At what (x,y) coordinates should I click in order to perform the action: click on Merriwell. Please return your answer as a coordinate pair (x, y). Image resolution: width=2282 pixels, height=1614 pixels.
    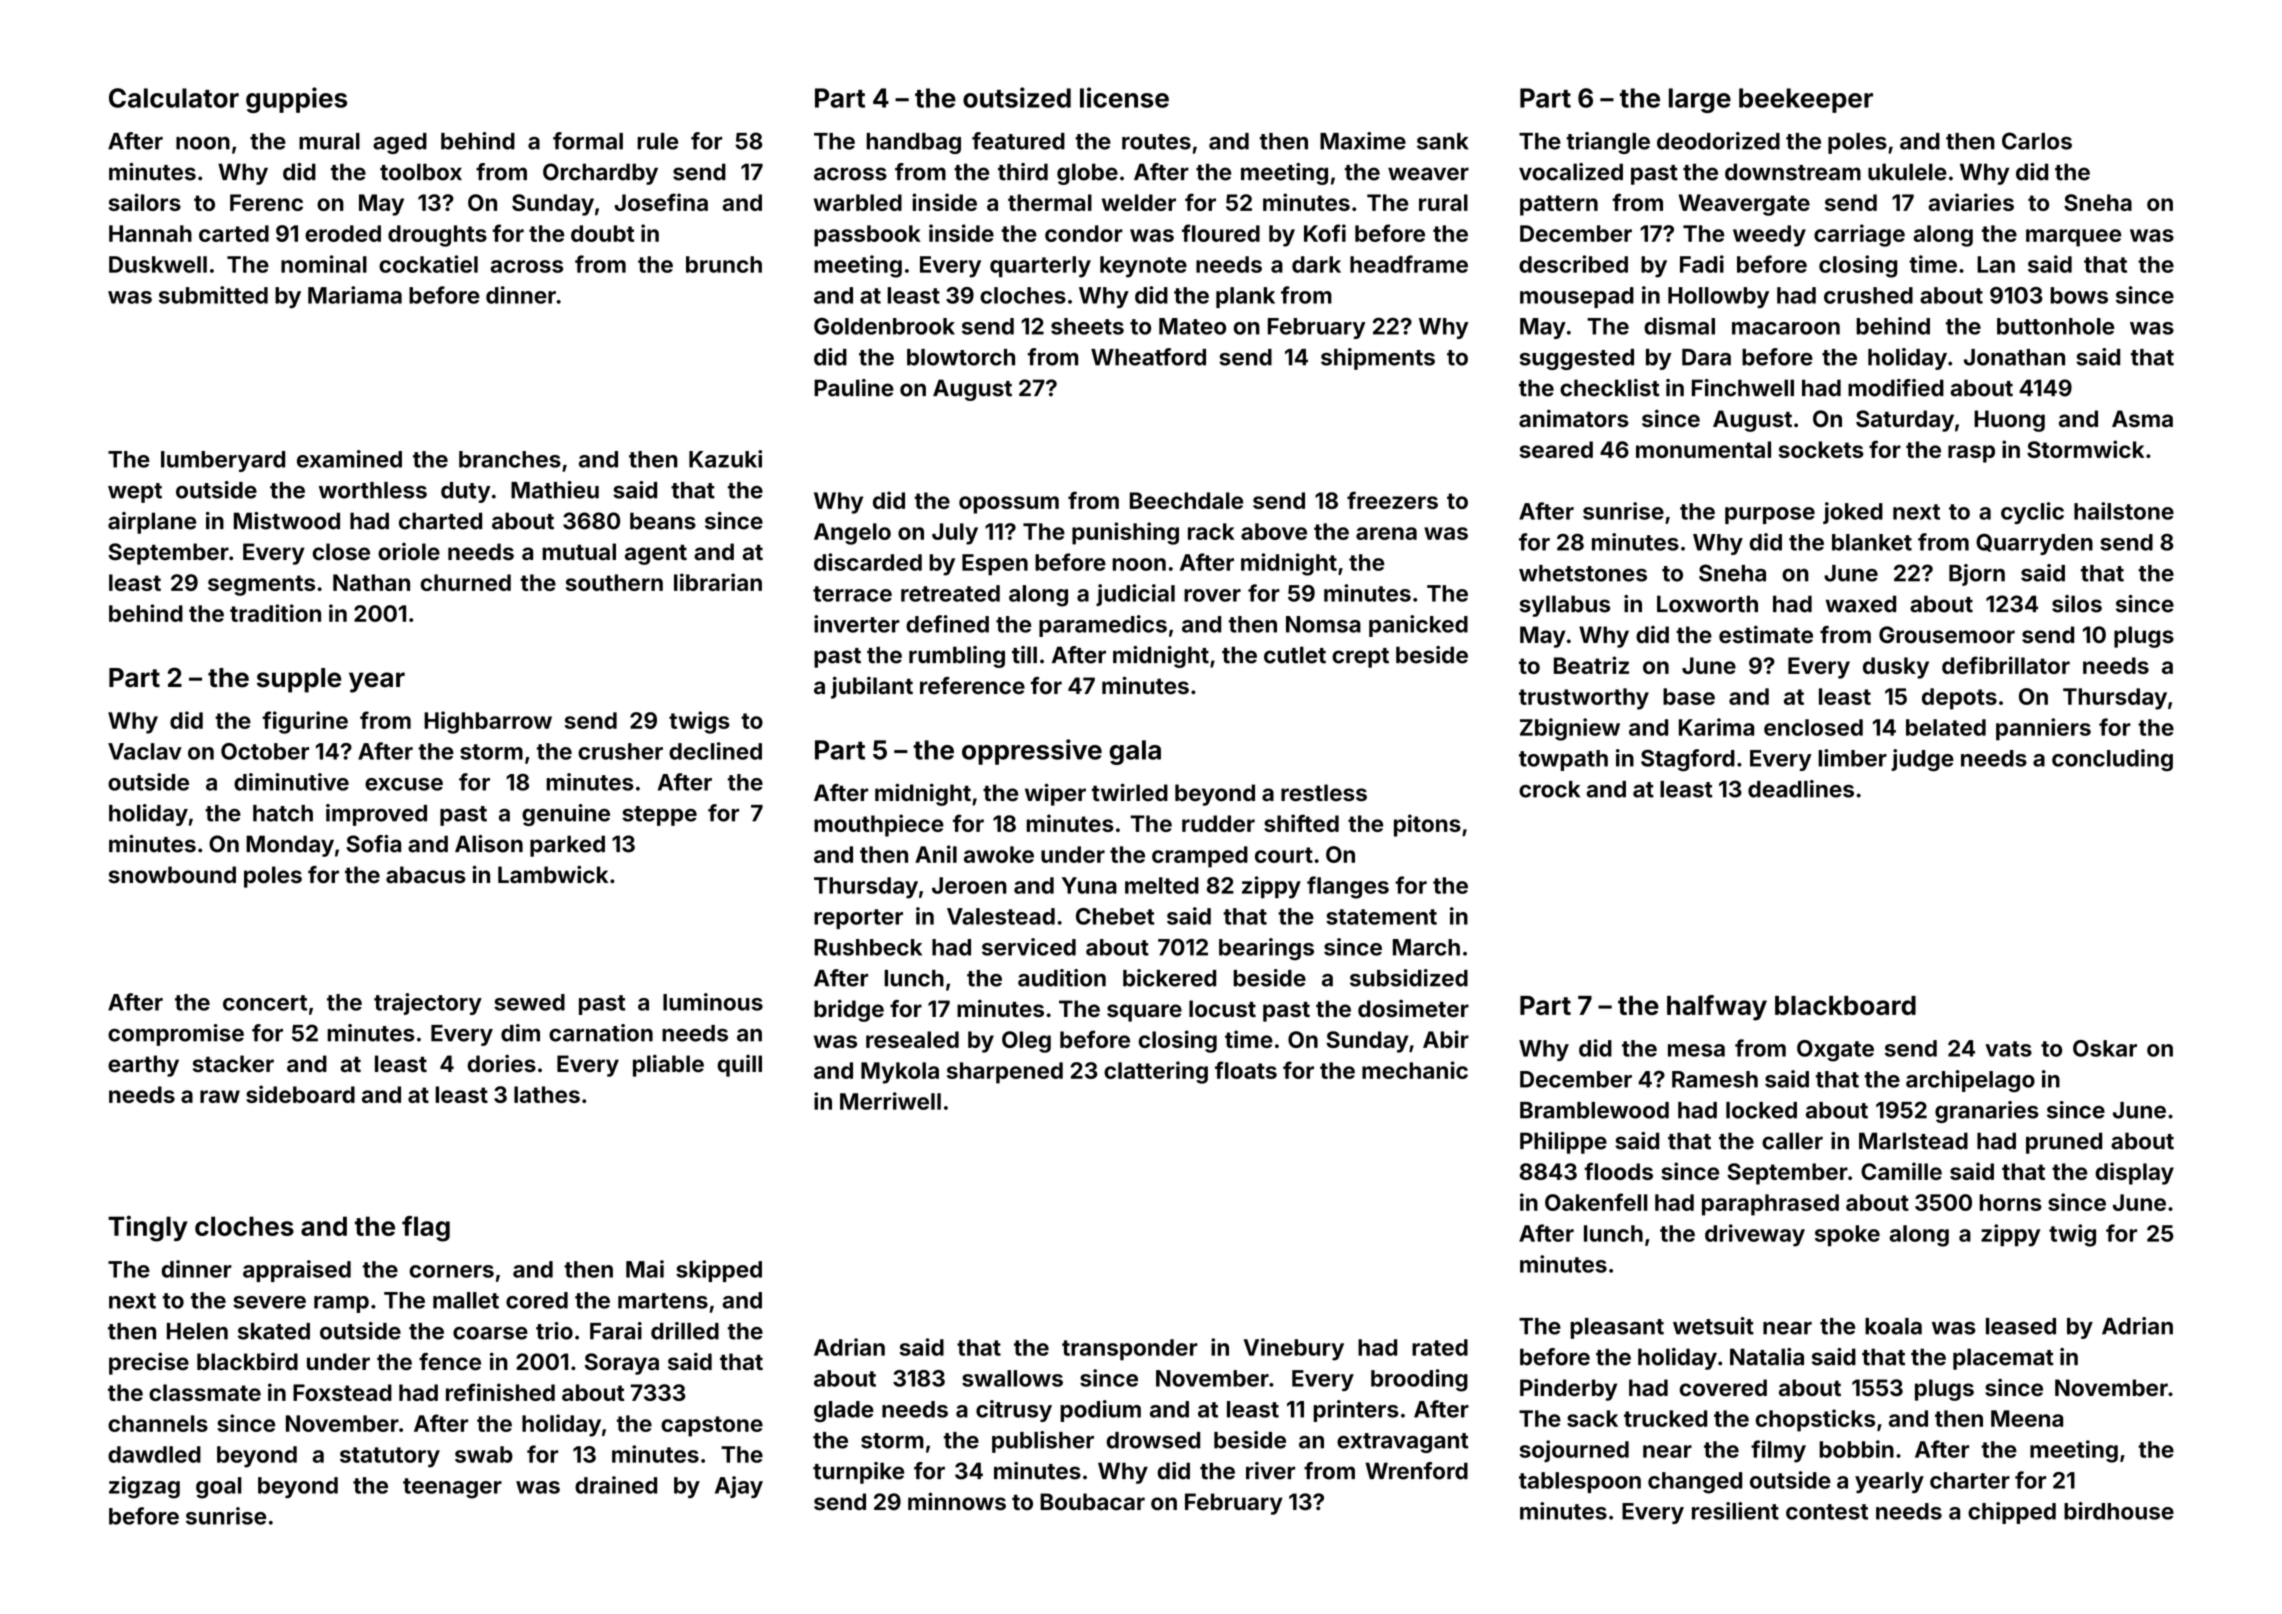
    Looking at the image, I should click on (890, 1101).
